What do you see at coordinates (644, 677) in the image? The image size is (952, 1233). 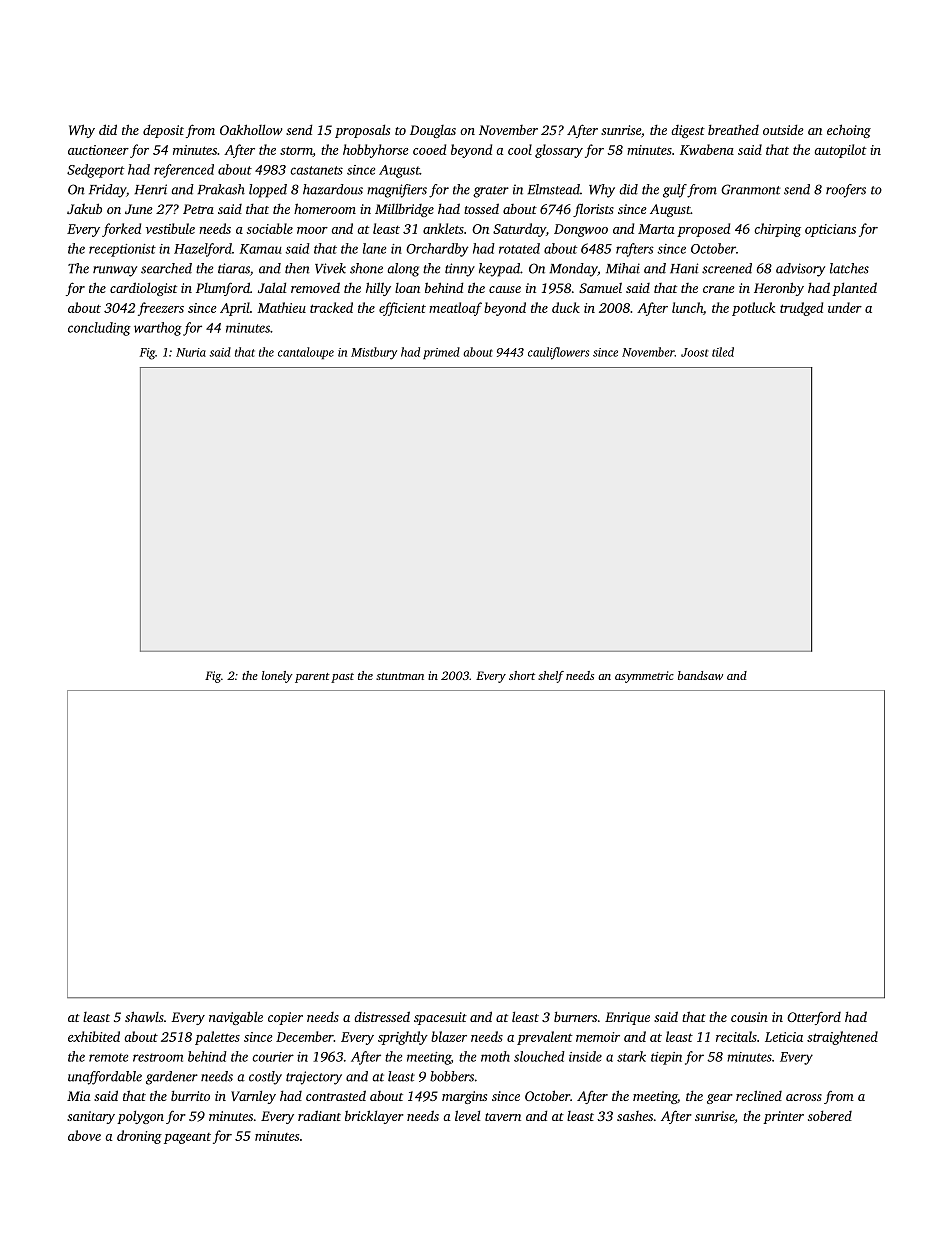 I see `asymmetric` at bounding box center [644, 677].
